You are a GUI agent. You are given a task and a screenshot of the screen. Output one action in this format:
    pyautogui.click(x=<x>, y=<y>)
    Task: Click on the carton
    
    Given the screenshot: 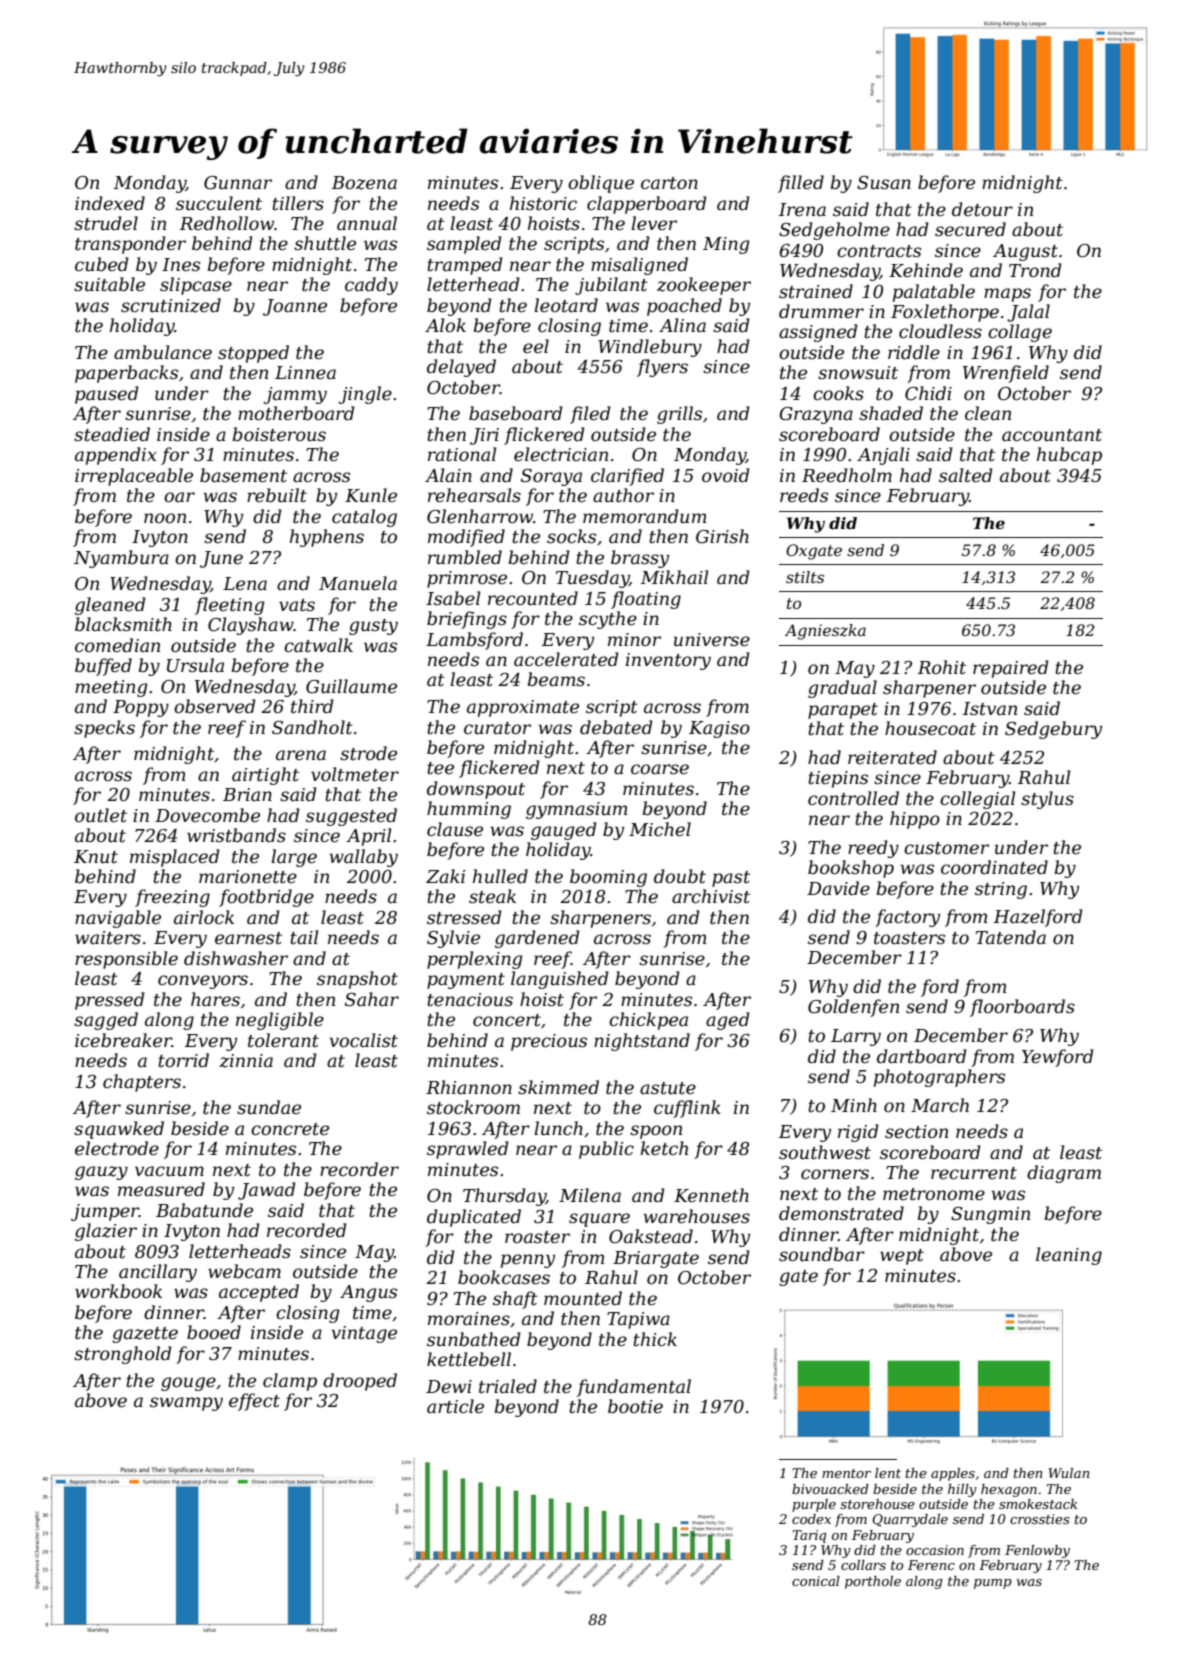 What is the action you would take?
    pyautogui.click(x=669, y=183)
